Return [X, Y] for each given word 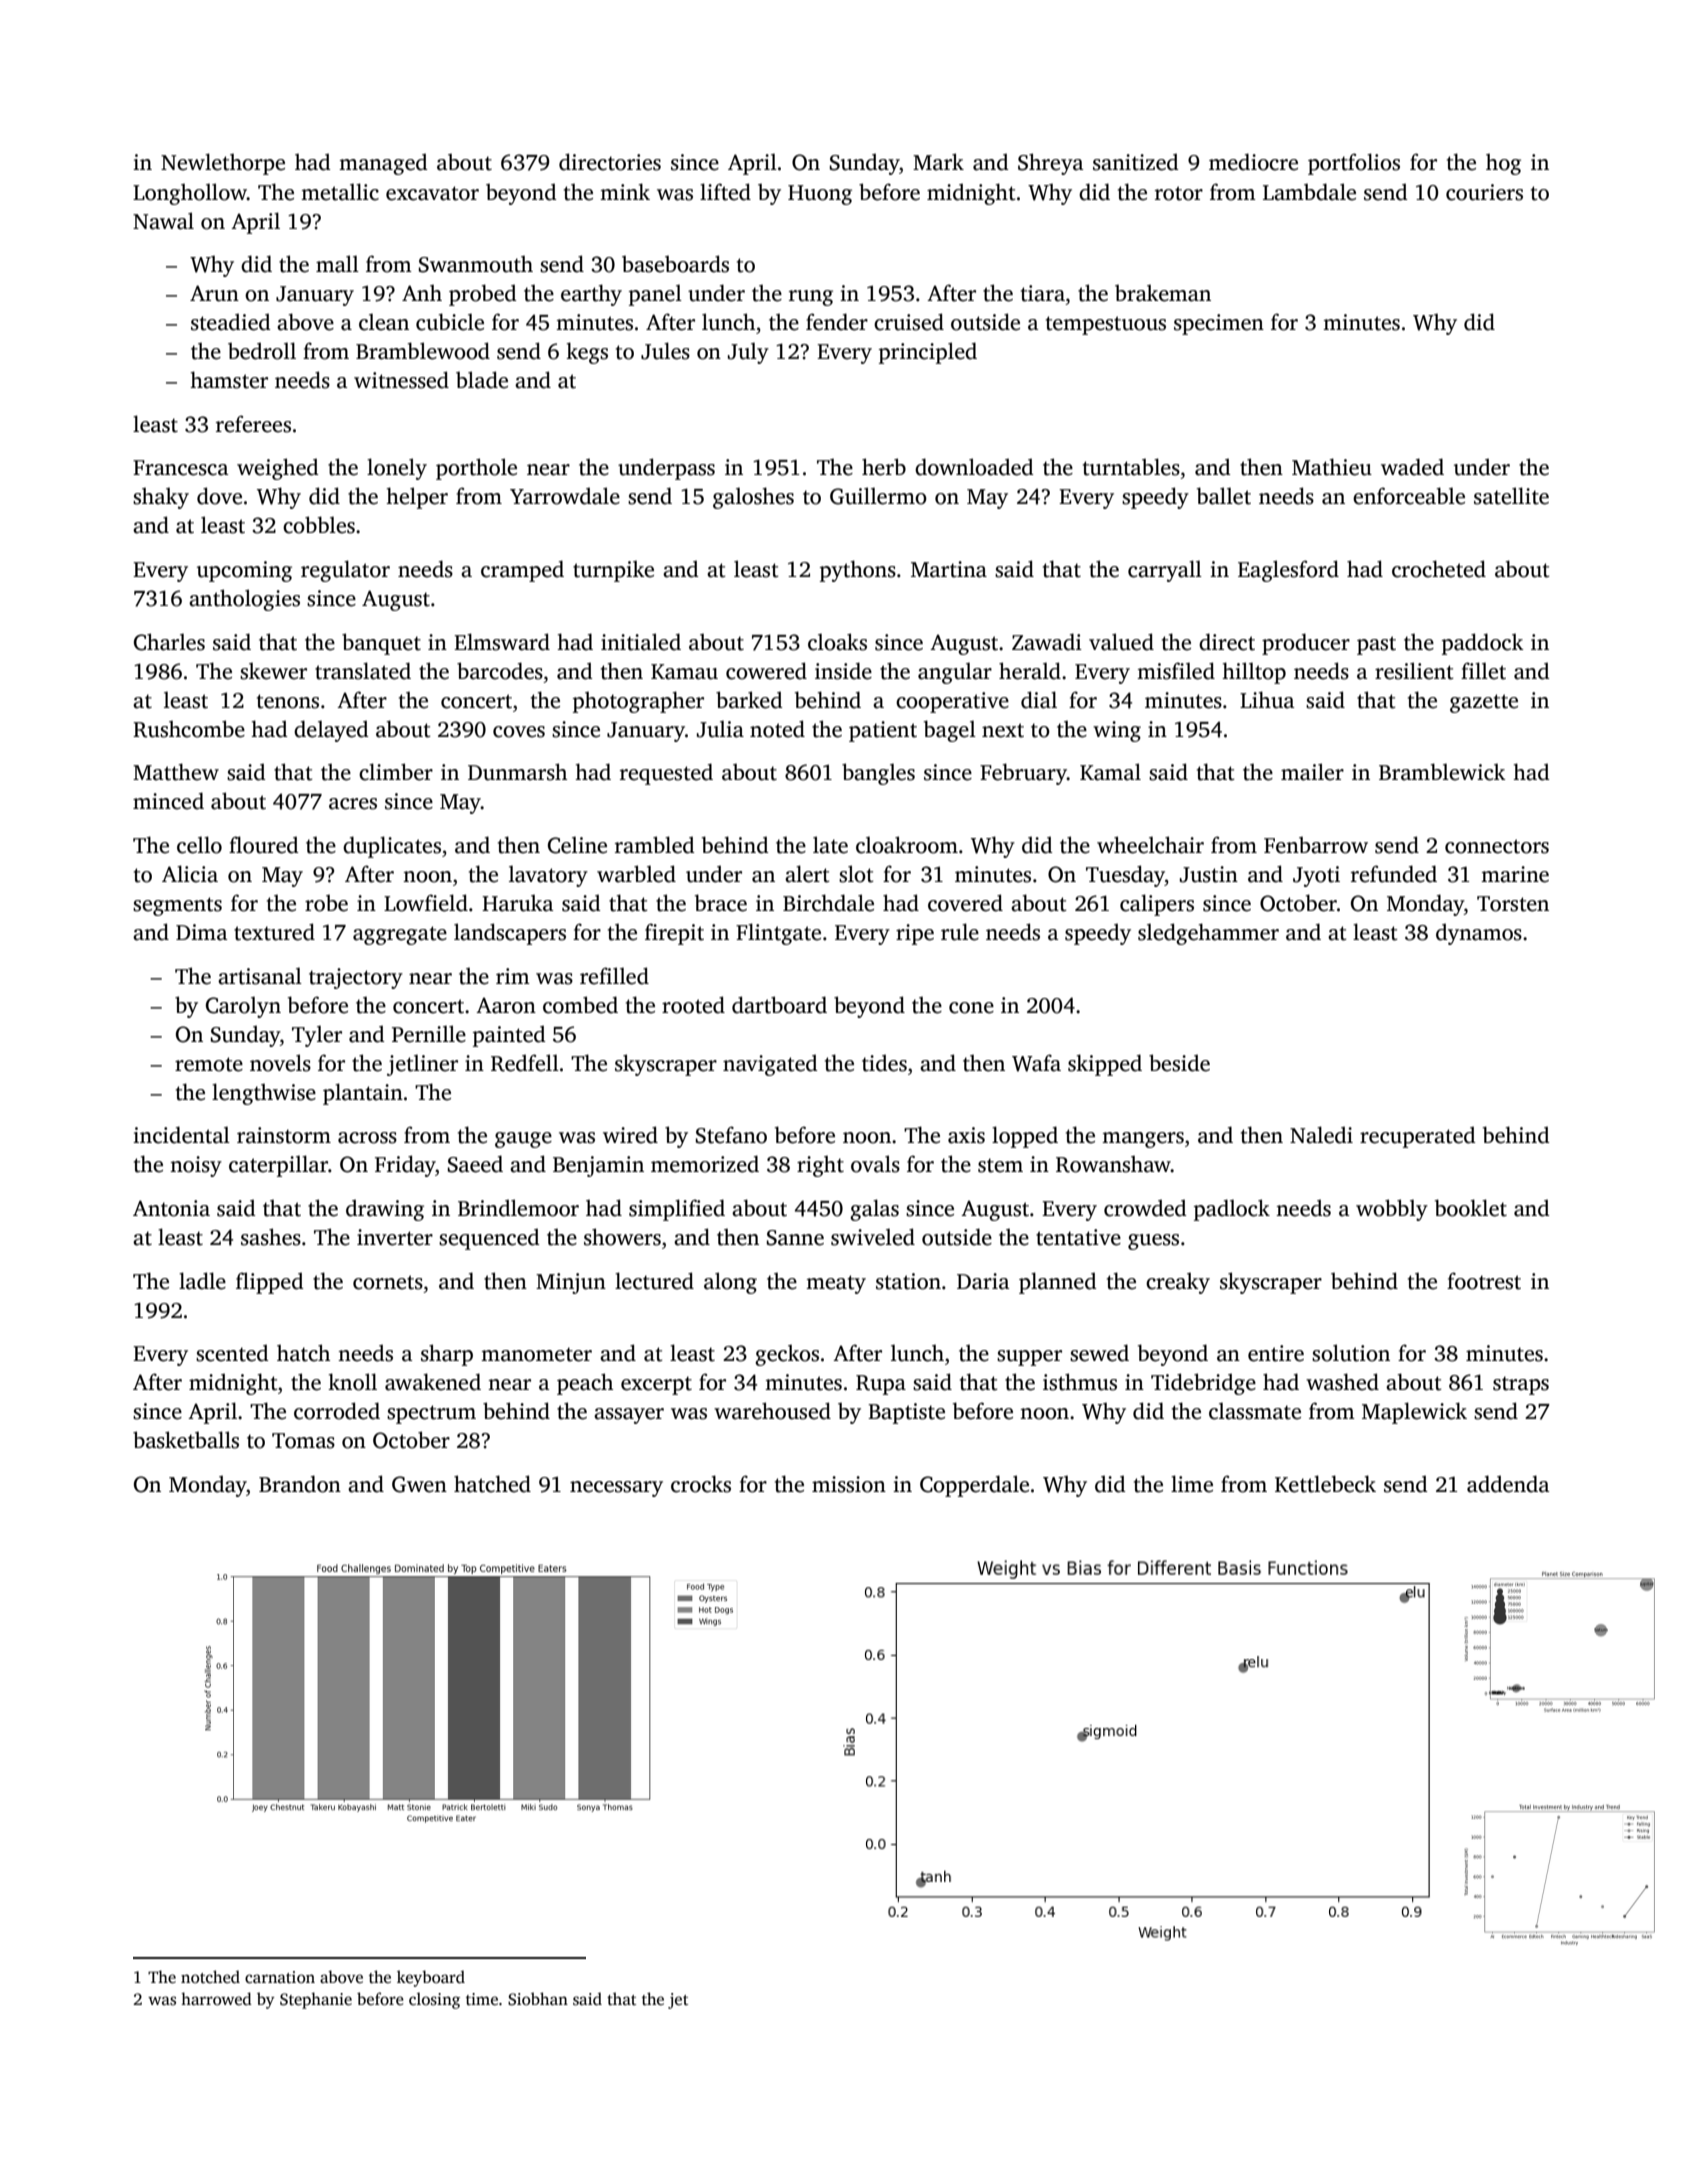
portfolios [1354, 164]
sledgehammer [1208, 934]
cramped [522, 571]
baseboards [675, 264]
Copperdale [974, 1486]
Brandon [300, 1484]
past [1376, 645]
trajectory [356, 978]
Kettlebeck [1325, 1484]
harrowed [216, 1998]
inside [843, 671]
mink [625, 191]
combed [580, 1005]
